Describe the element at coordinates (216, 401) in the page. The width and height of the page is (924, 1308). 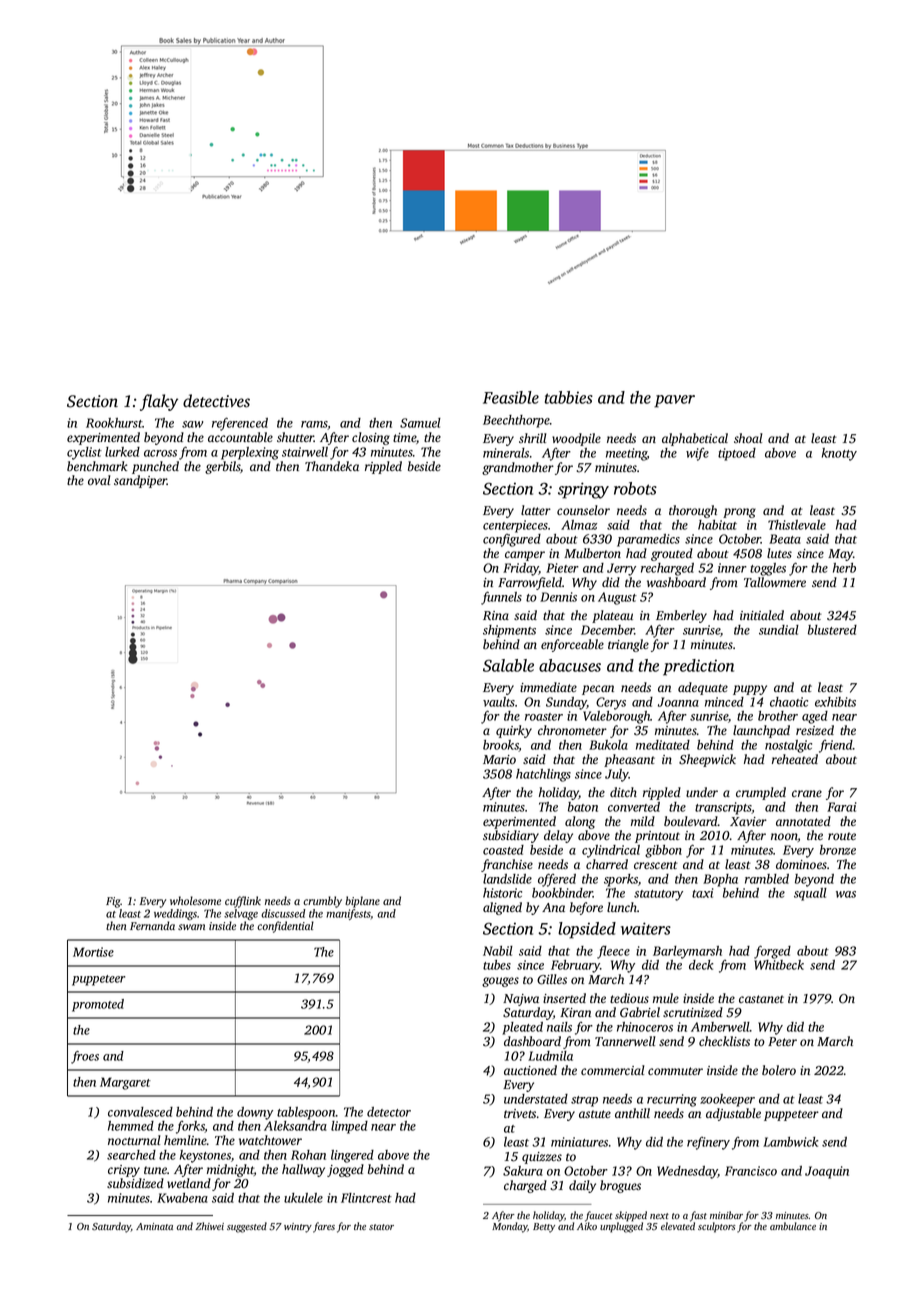
I see `detectives` at that location.
